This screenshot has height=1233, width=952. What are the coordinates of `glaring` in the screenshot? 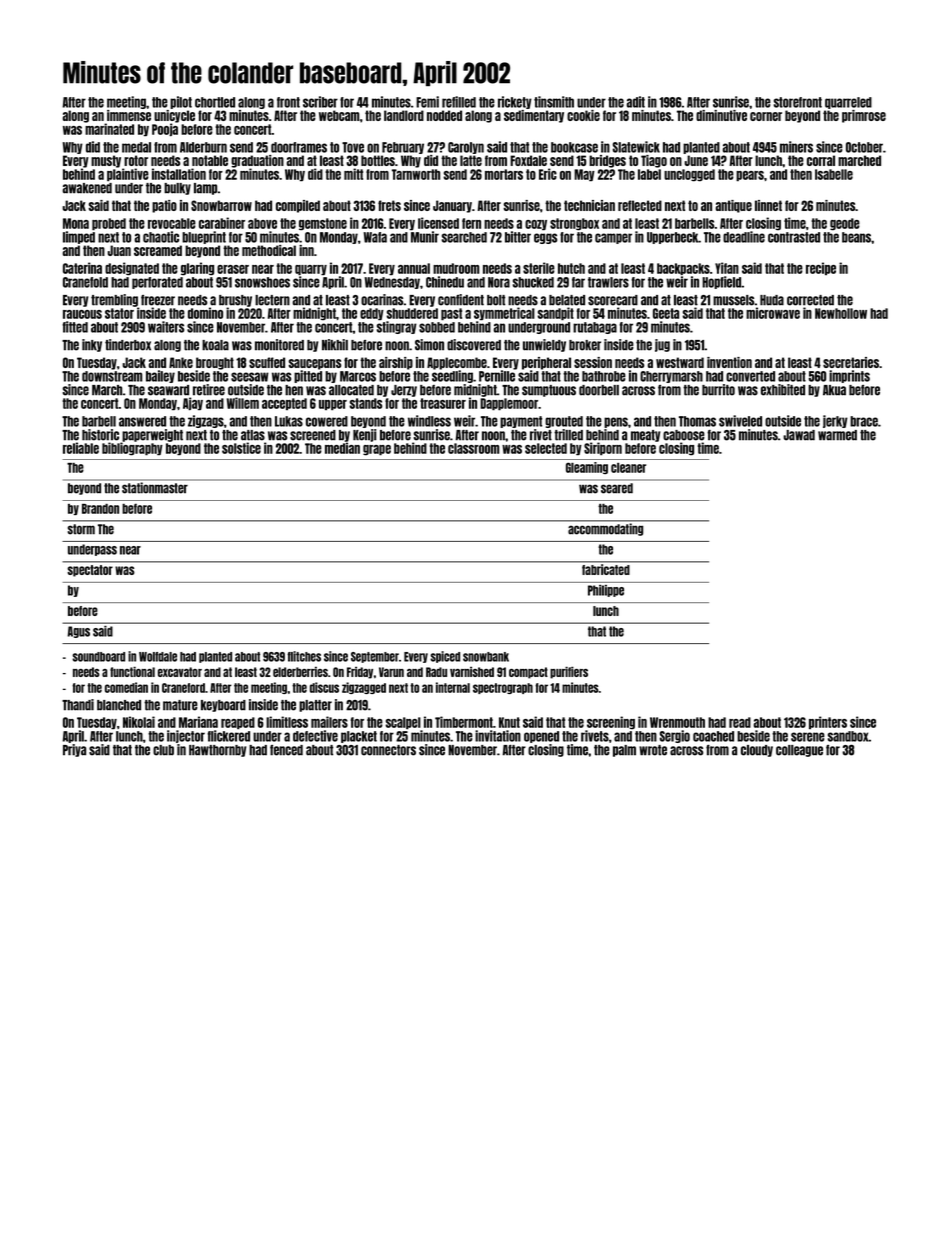 It's located at (197, 269).
